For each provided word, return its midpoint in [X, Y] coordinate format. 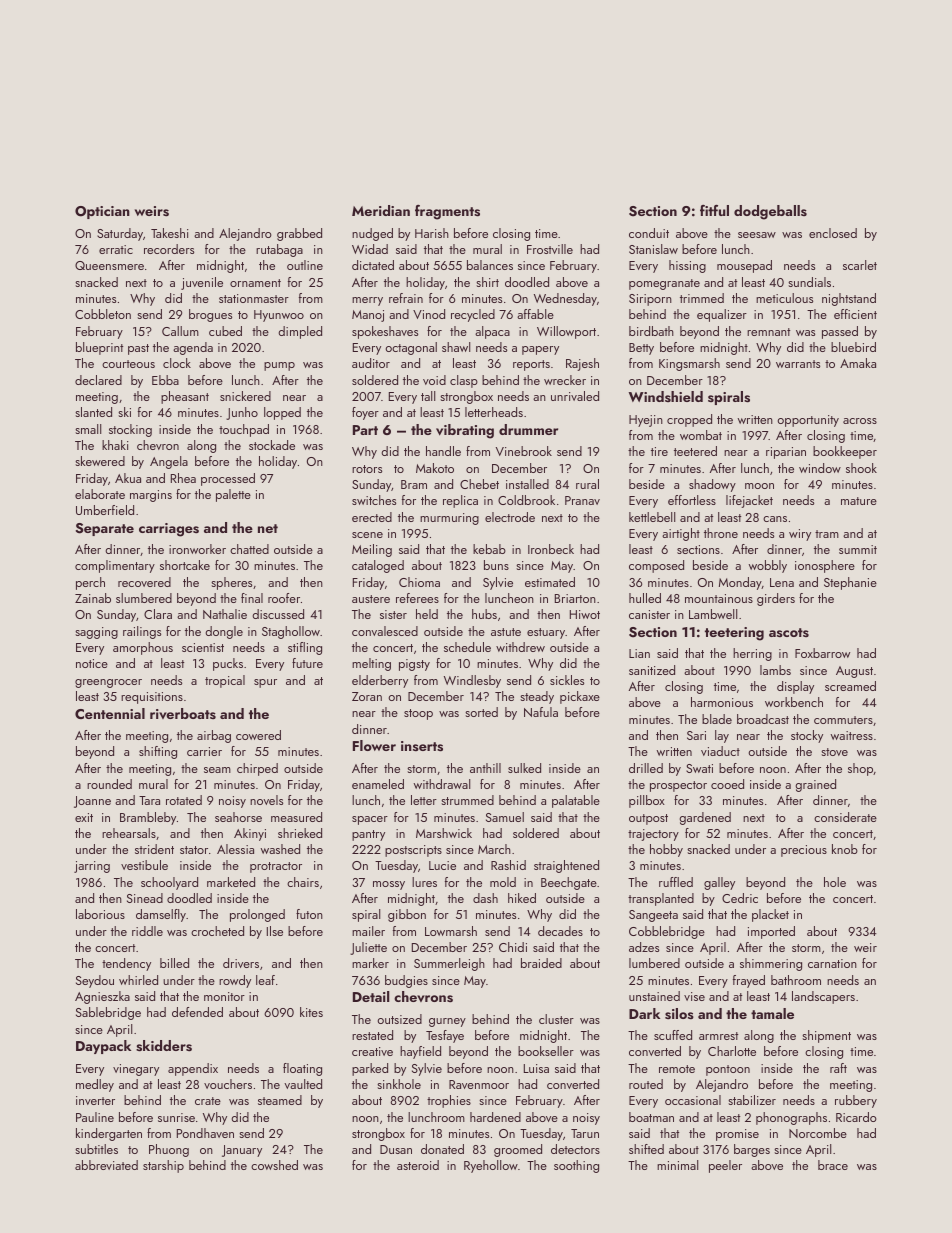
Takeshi [169, 233]
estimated [550, 582]
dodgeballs [770, 212]
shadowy [712, 485]
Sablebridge [108, 1013]
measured [296, 817]
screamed [850, 686]
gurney [447, 1022]
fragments [447, 212]
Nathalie [225, 614]
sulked [524, 768]
